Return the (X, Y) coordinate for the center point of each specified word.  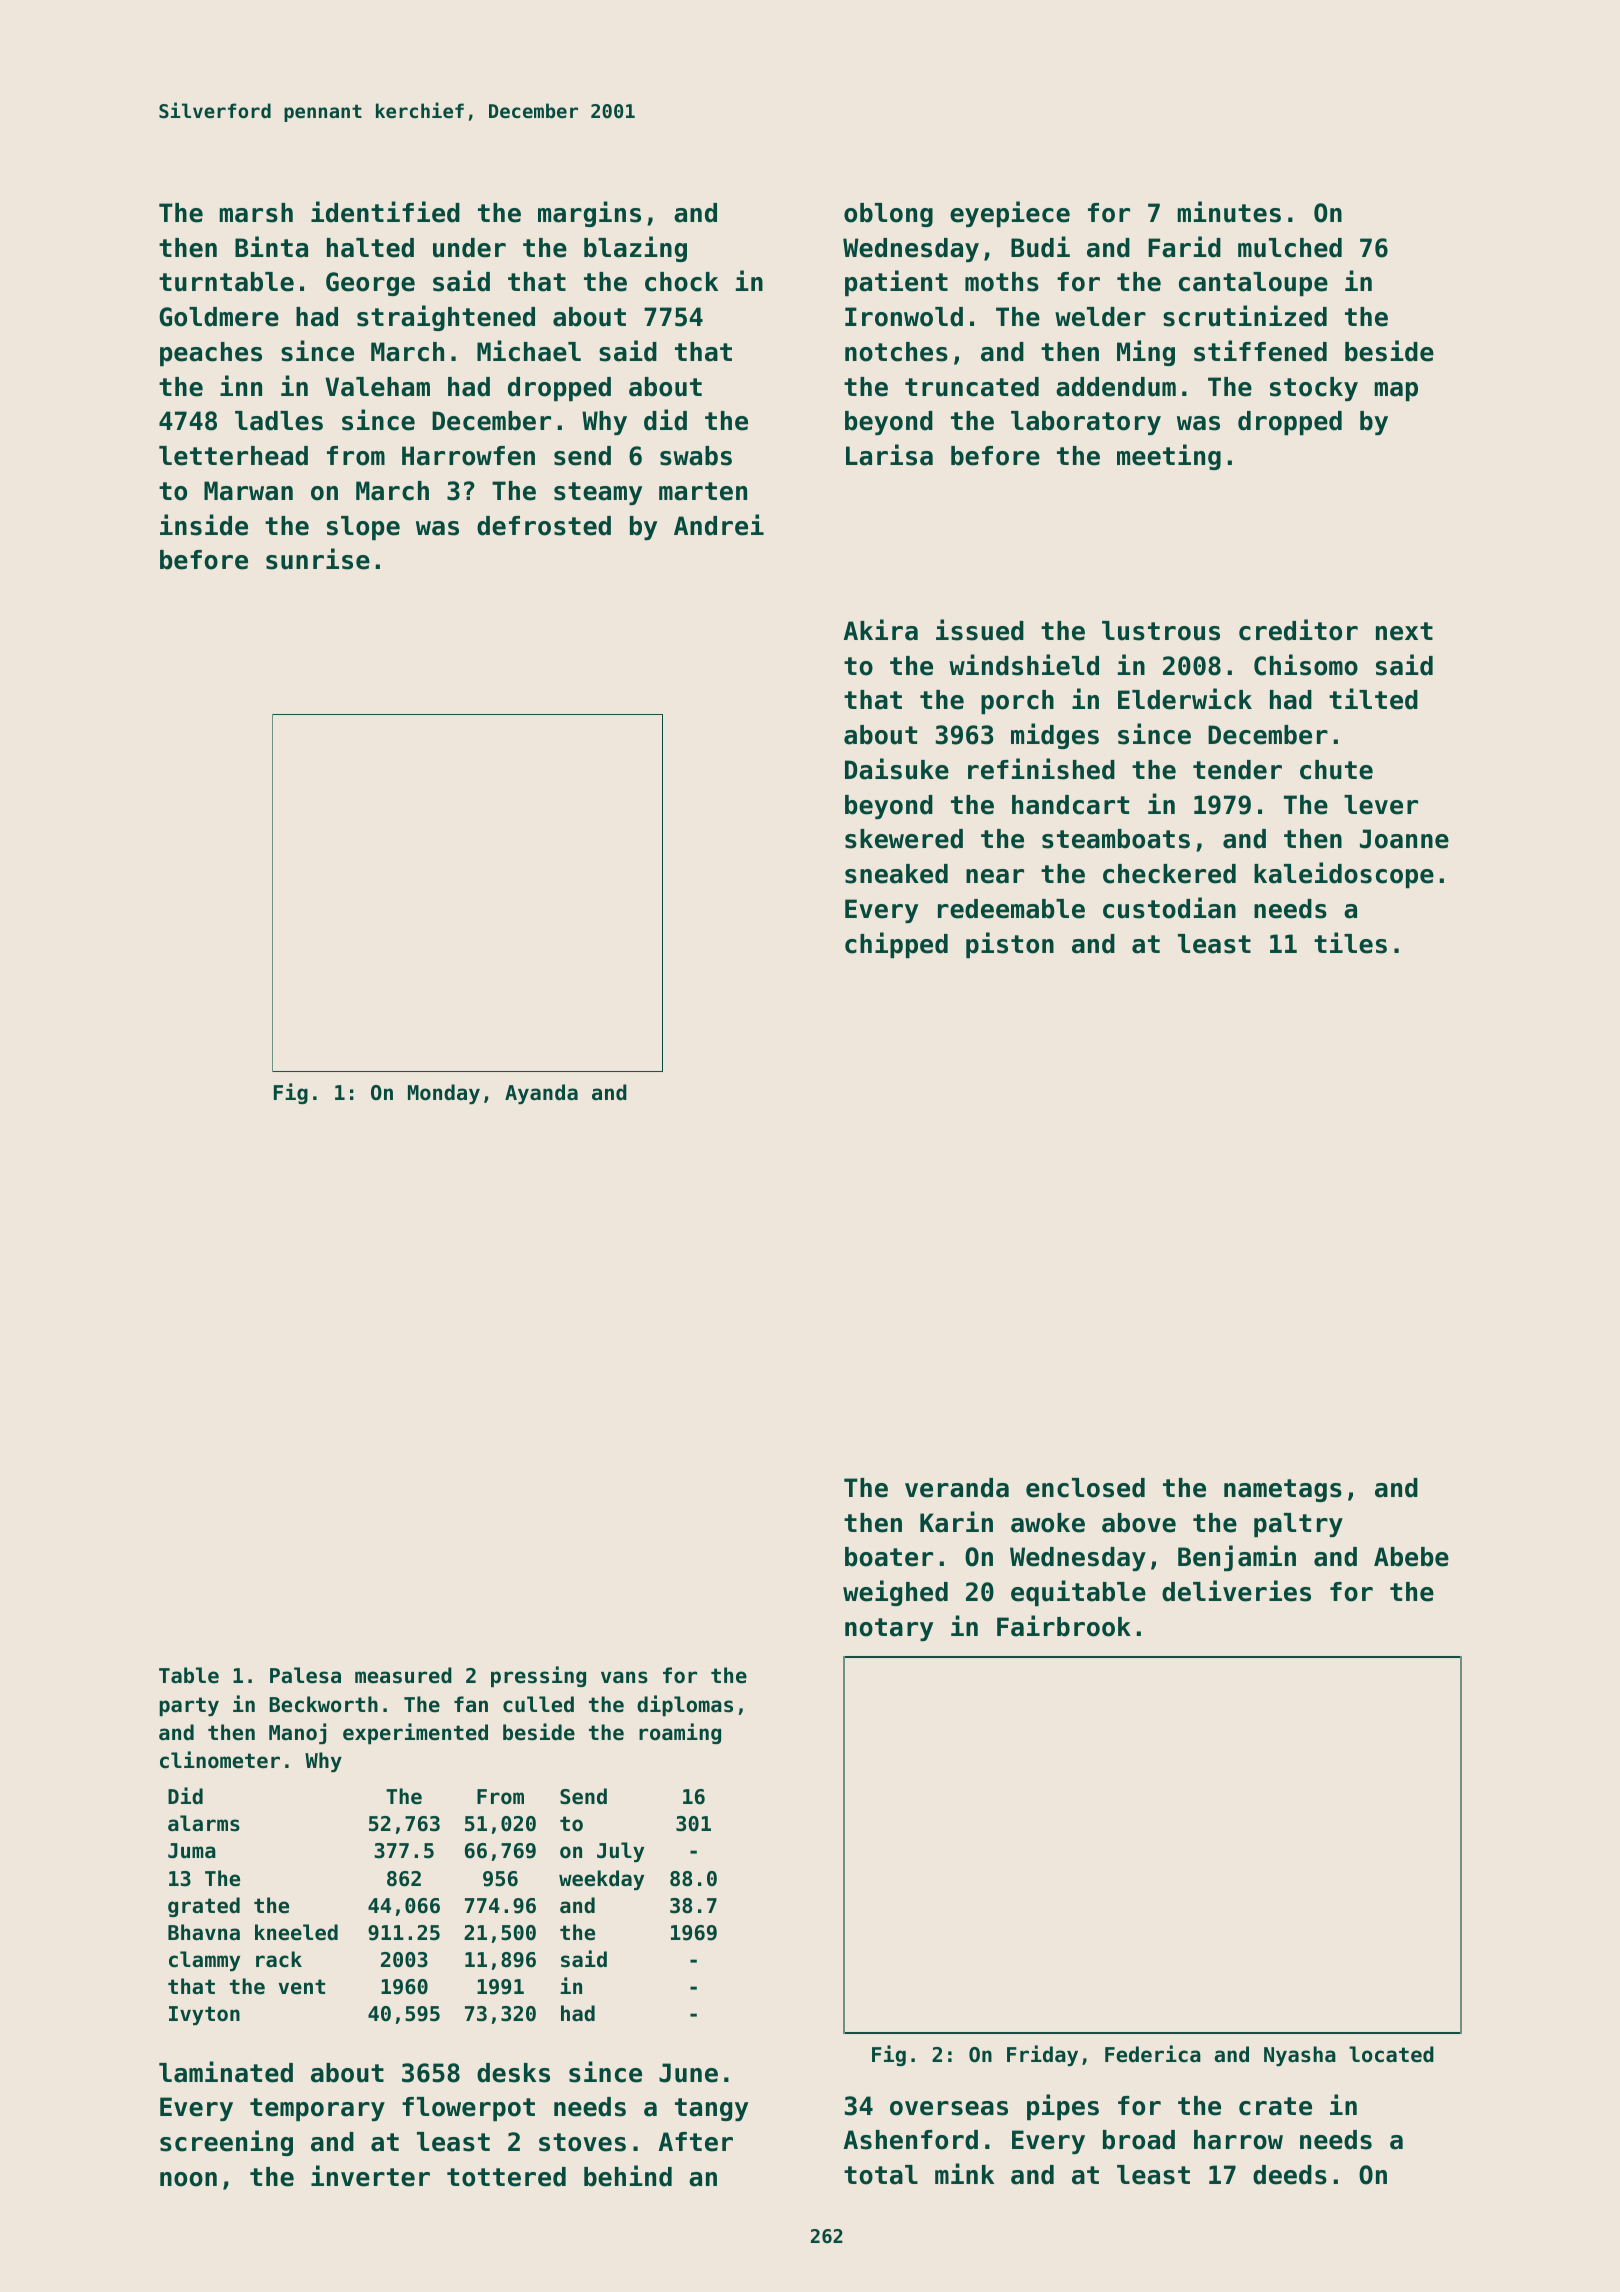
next (1404, 631)
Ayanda (541, 1094)
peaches (211, 354)
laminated (226, 2072)
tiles (1350, 943)
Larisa (889, 455)
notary (889, 1629)
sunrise (318, 559)
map (1396, 391)
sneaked (896, 874)
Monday (444, 1094)
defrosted (544, 526)
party (189, 1706)
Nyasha (1300, 2056)
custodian (1169, 908)
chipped (896, 945)
